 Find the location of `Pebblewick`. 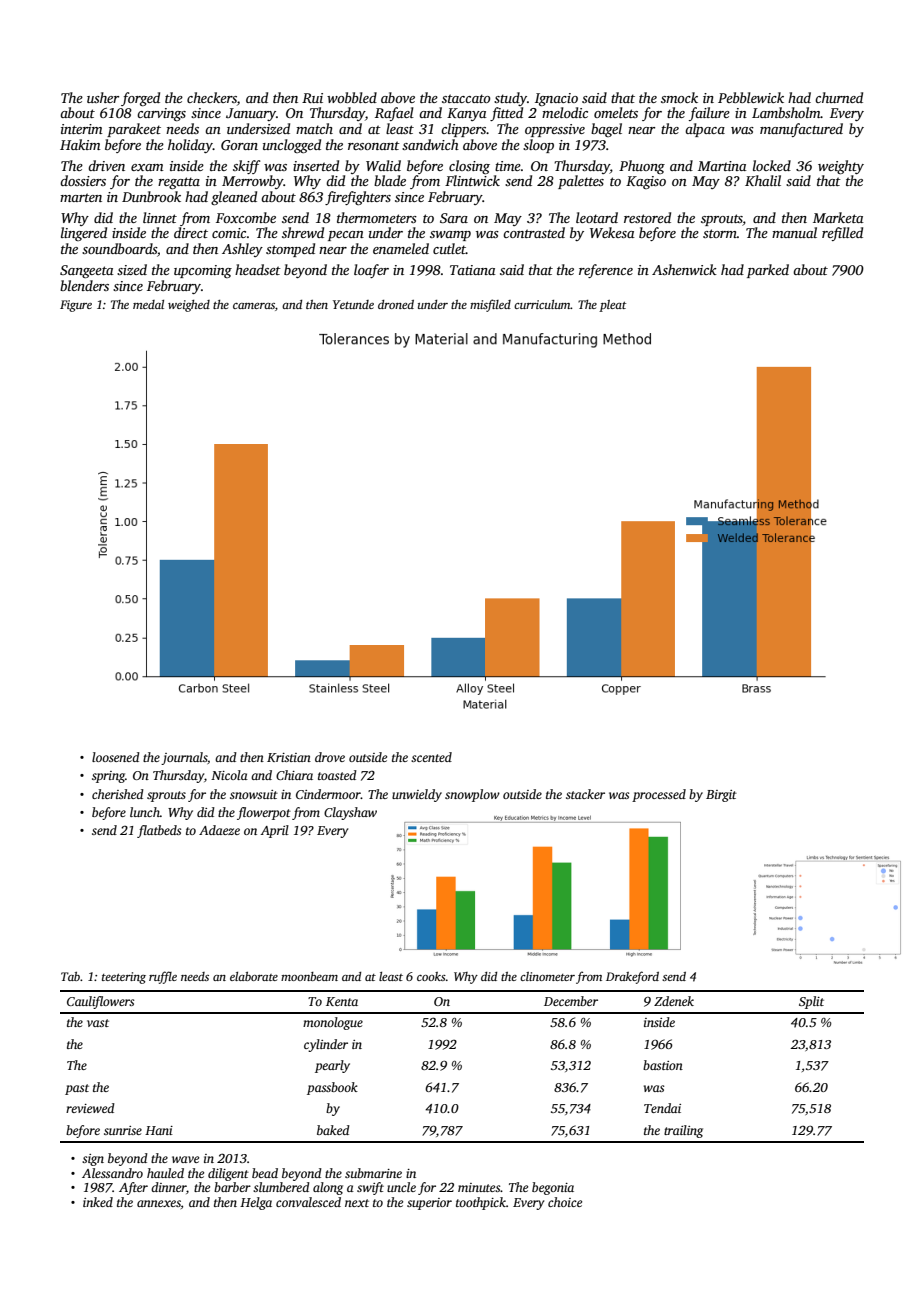

Pebblewick is located at coordinates (751, 97).
